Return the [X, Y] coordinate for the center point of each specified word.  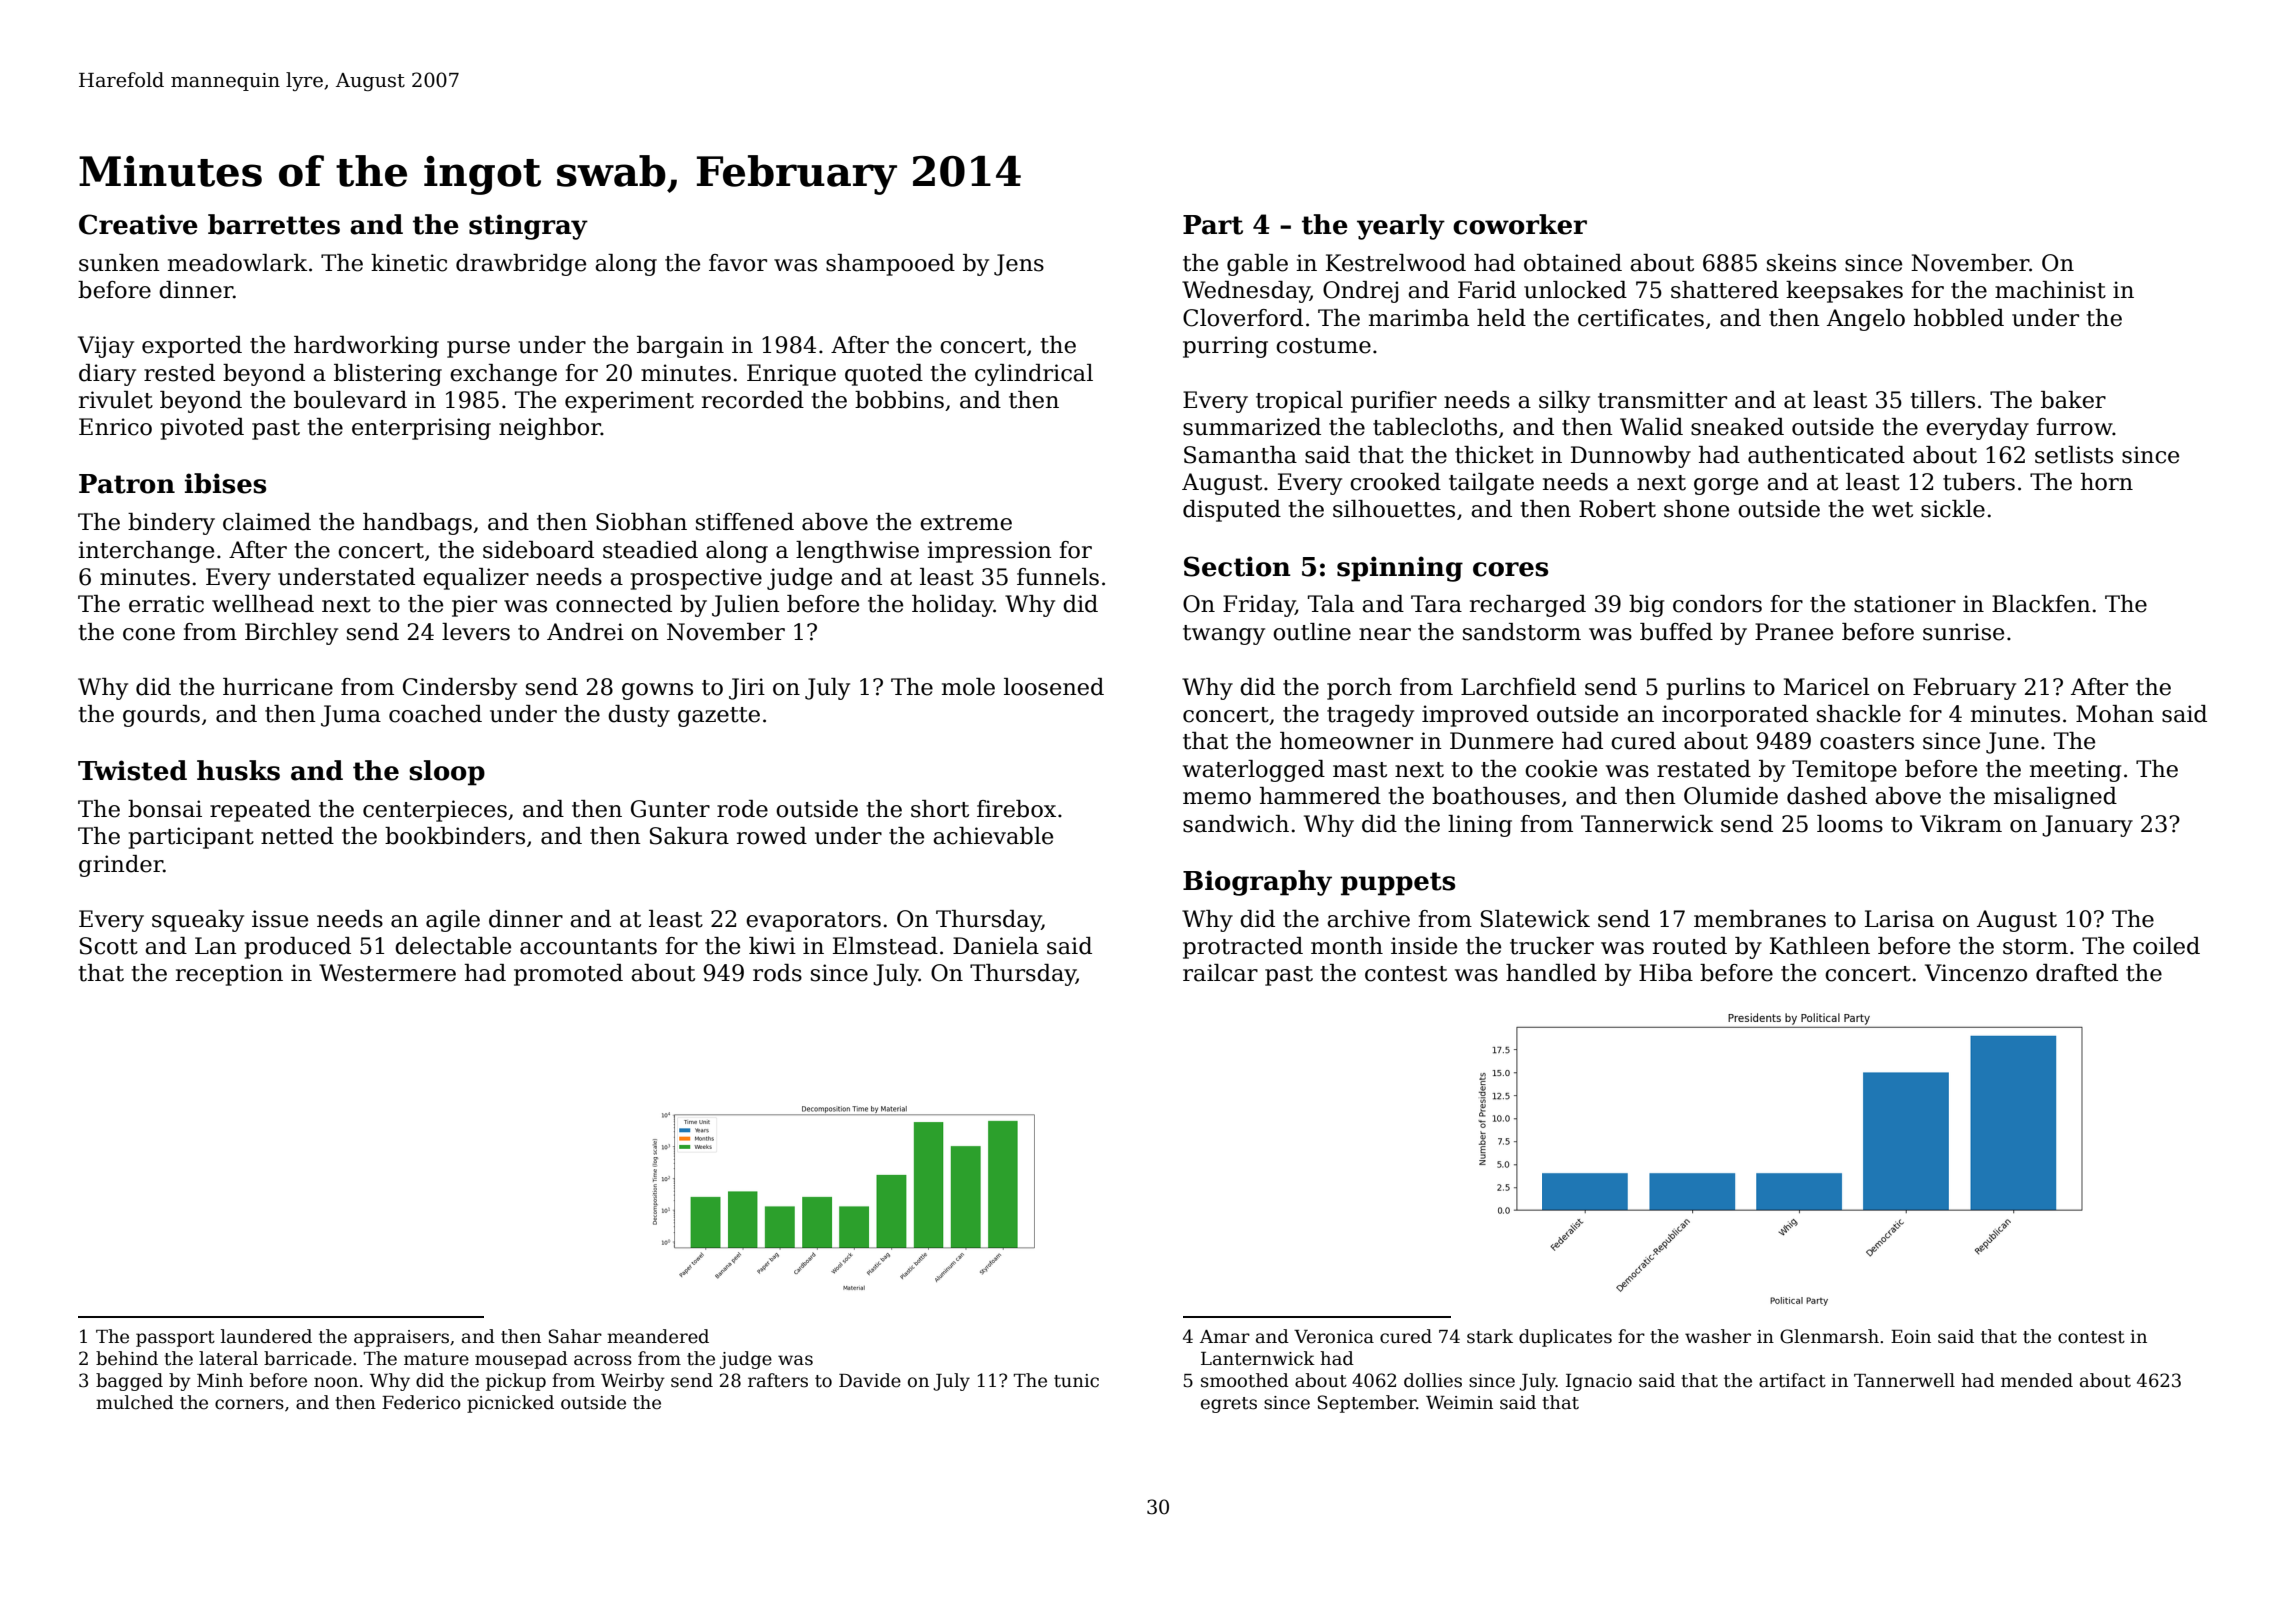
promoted [568, 975]
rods [777, 973]
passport [175, 1339]
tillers [1943, 400]
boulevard [350, 400]
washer [1718, 1336]
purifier [1394, 402]
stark [1490, 1336]
